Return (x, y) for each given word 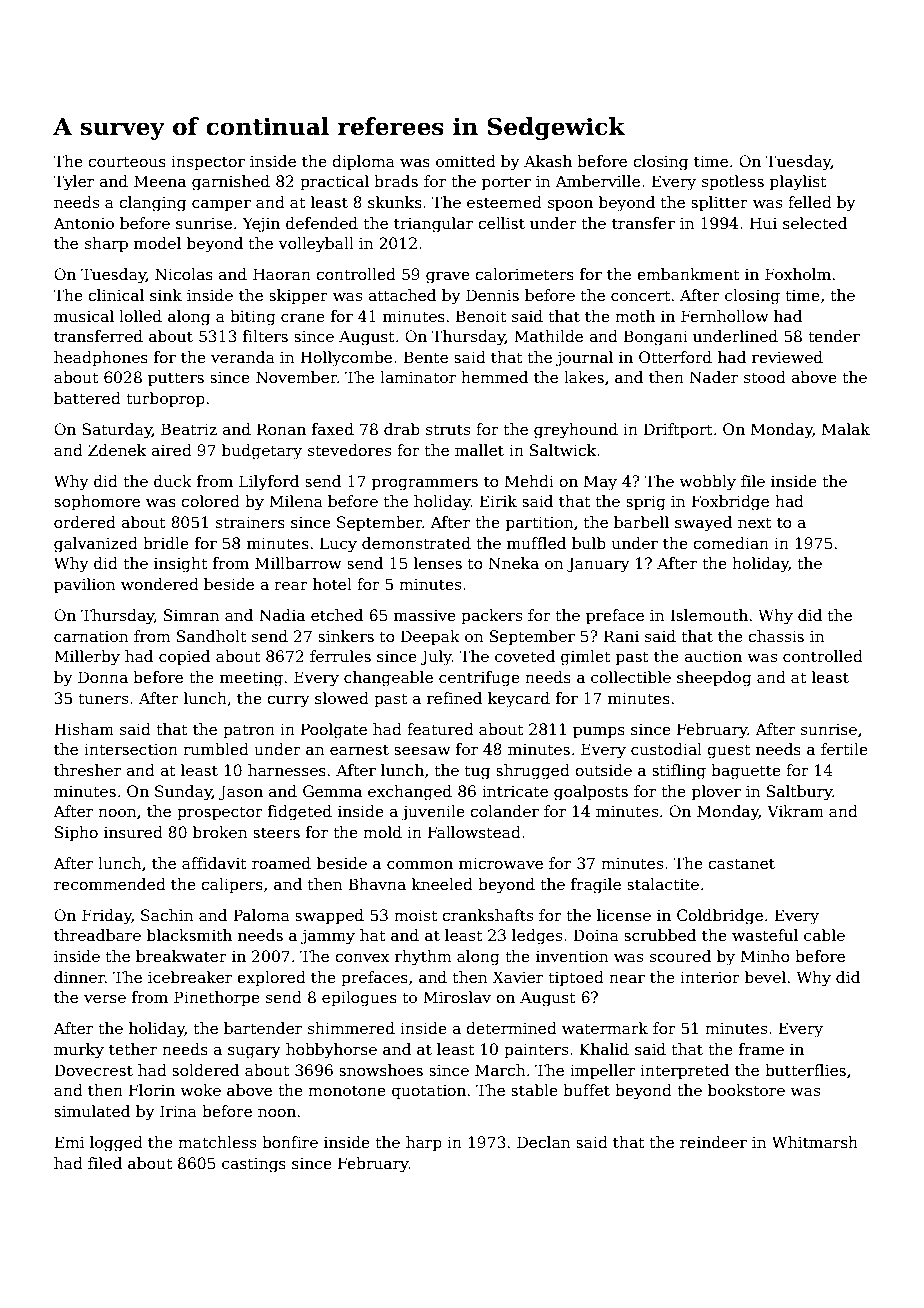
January (598, 565)
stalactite (663, 884)
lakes (584, 377)
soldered (205, 1070)
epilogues (359, 999)
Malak (846, 429)
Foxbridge (730, 503)
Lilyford (269, 483)
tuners (103, 698)
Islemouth (709, 615)
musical (84, 316)
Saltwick (563, 450)
